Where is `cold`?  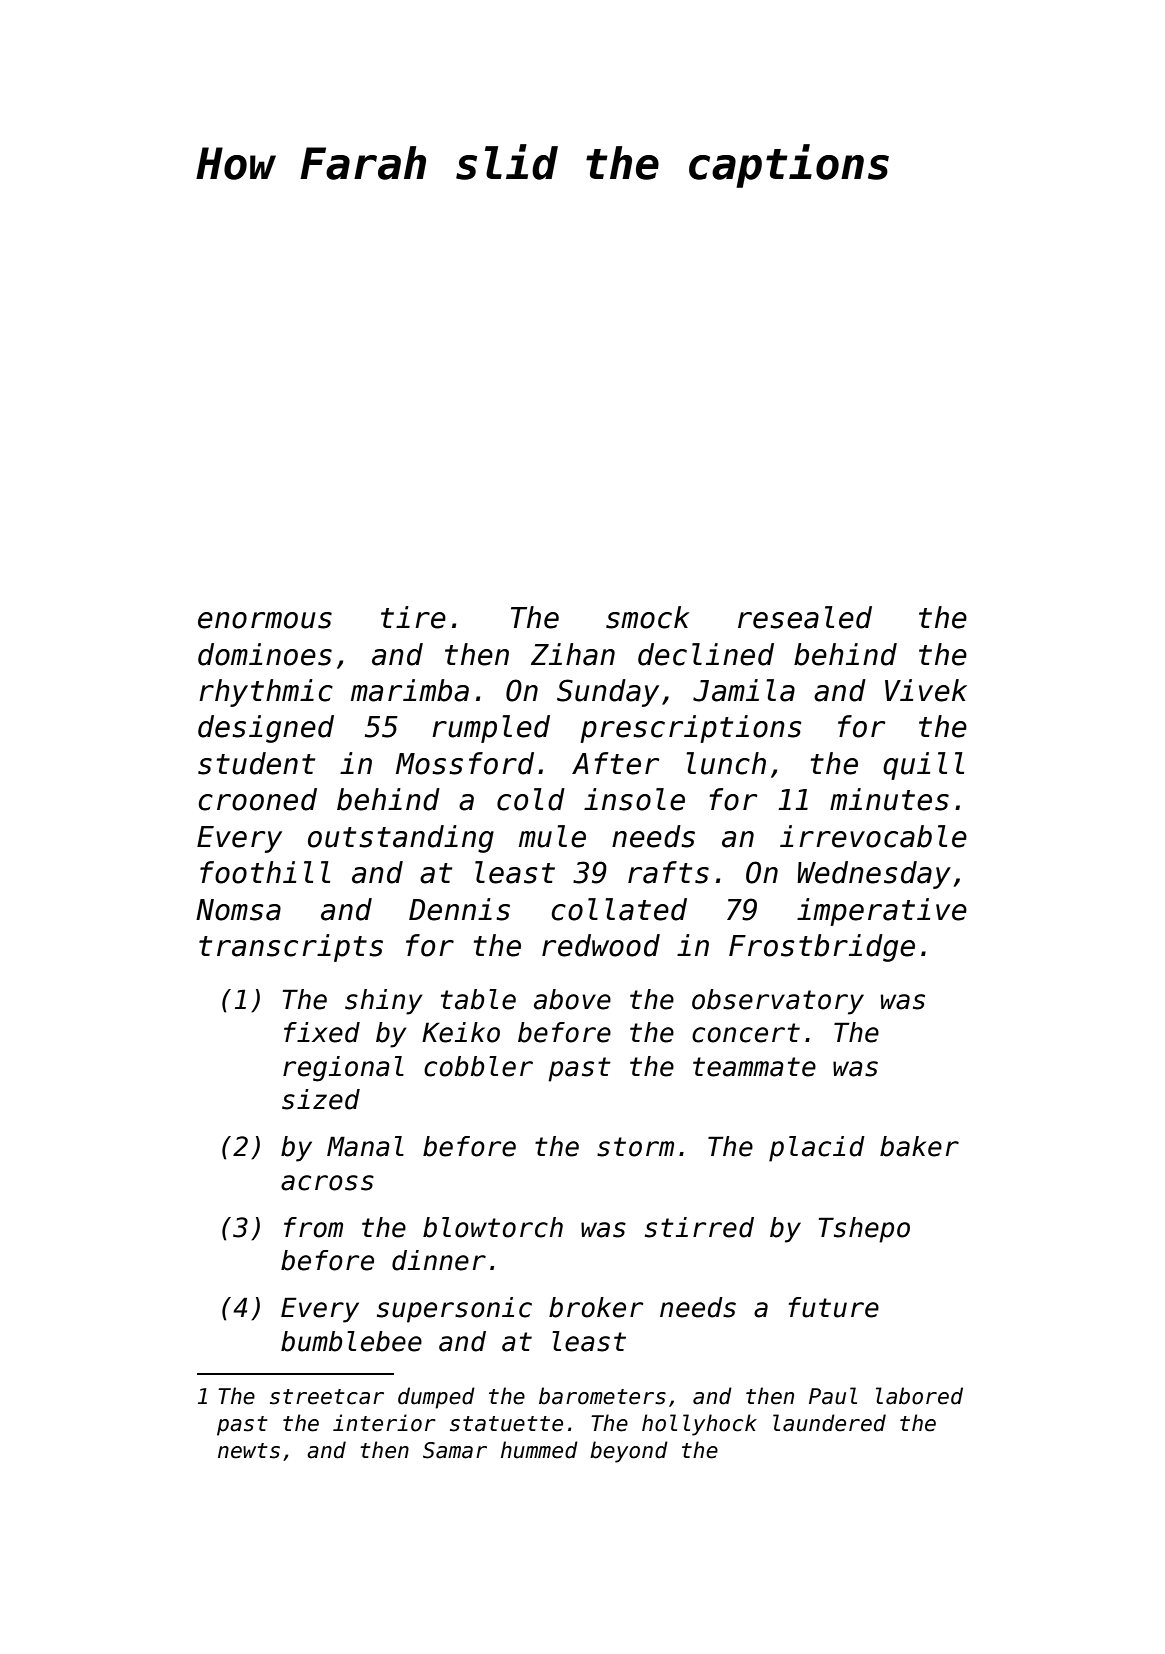 cold is located at coordinates (531, 799).
